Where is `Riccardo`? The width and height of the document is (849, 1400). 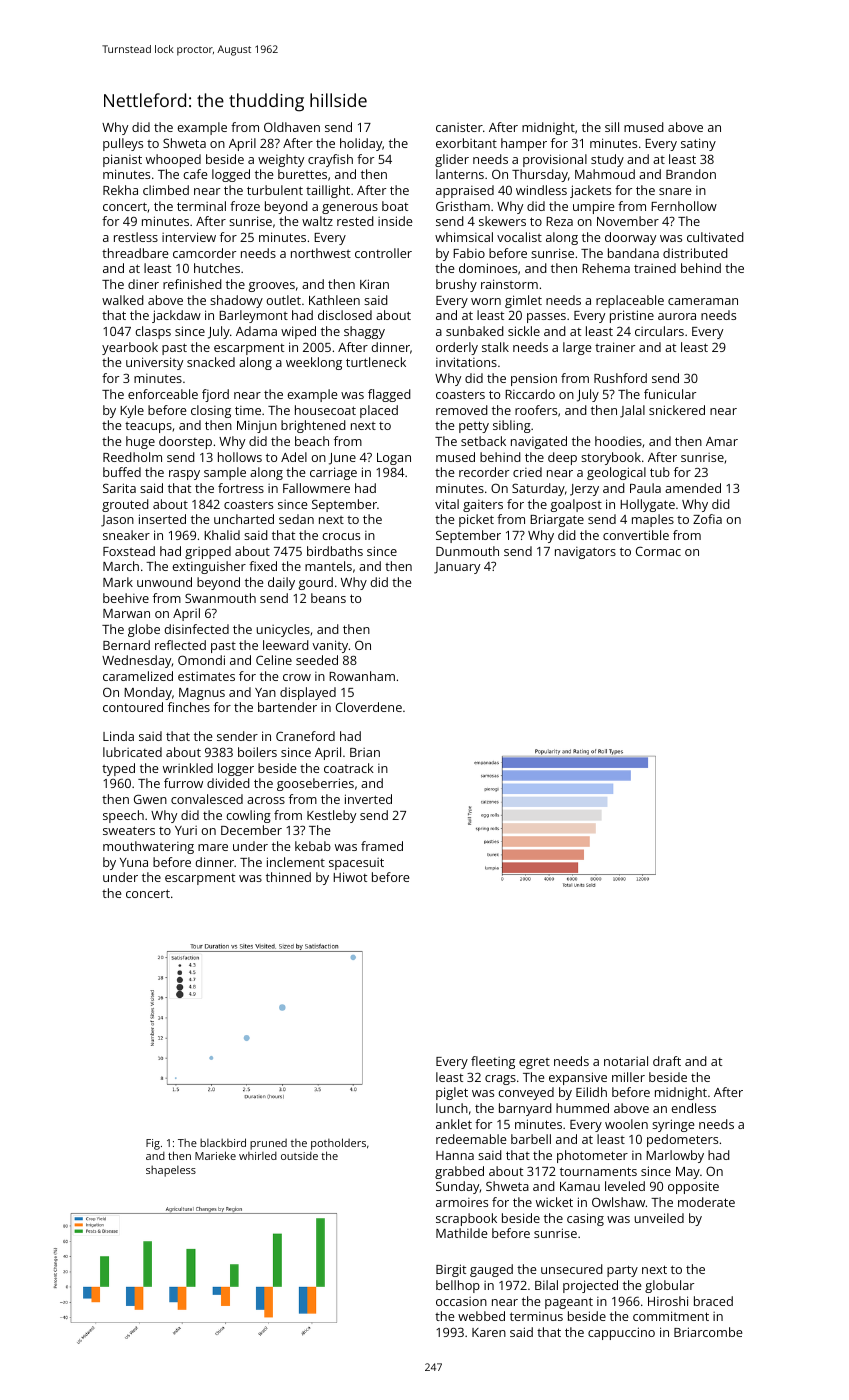
Riccardo is located at coordinates (530, 394).
